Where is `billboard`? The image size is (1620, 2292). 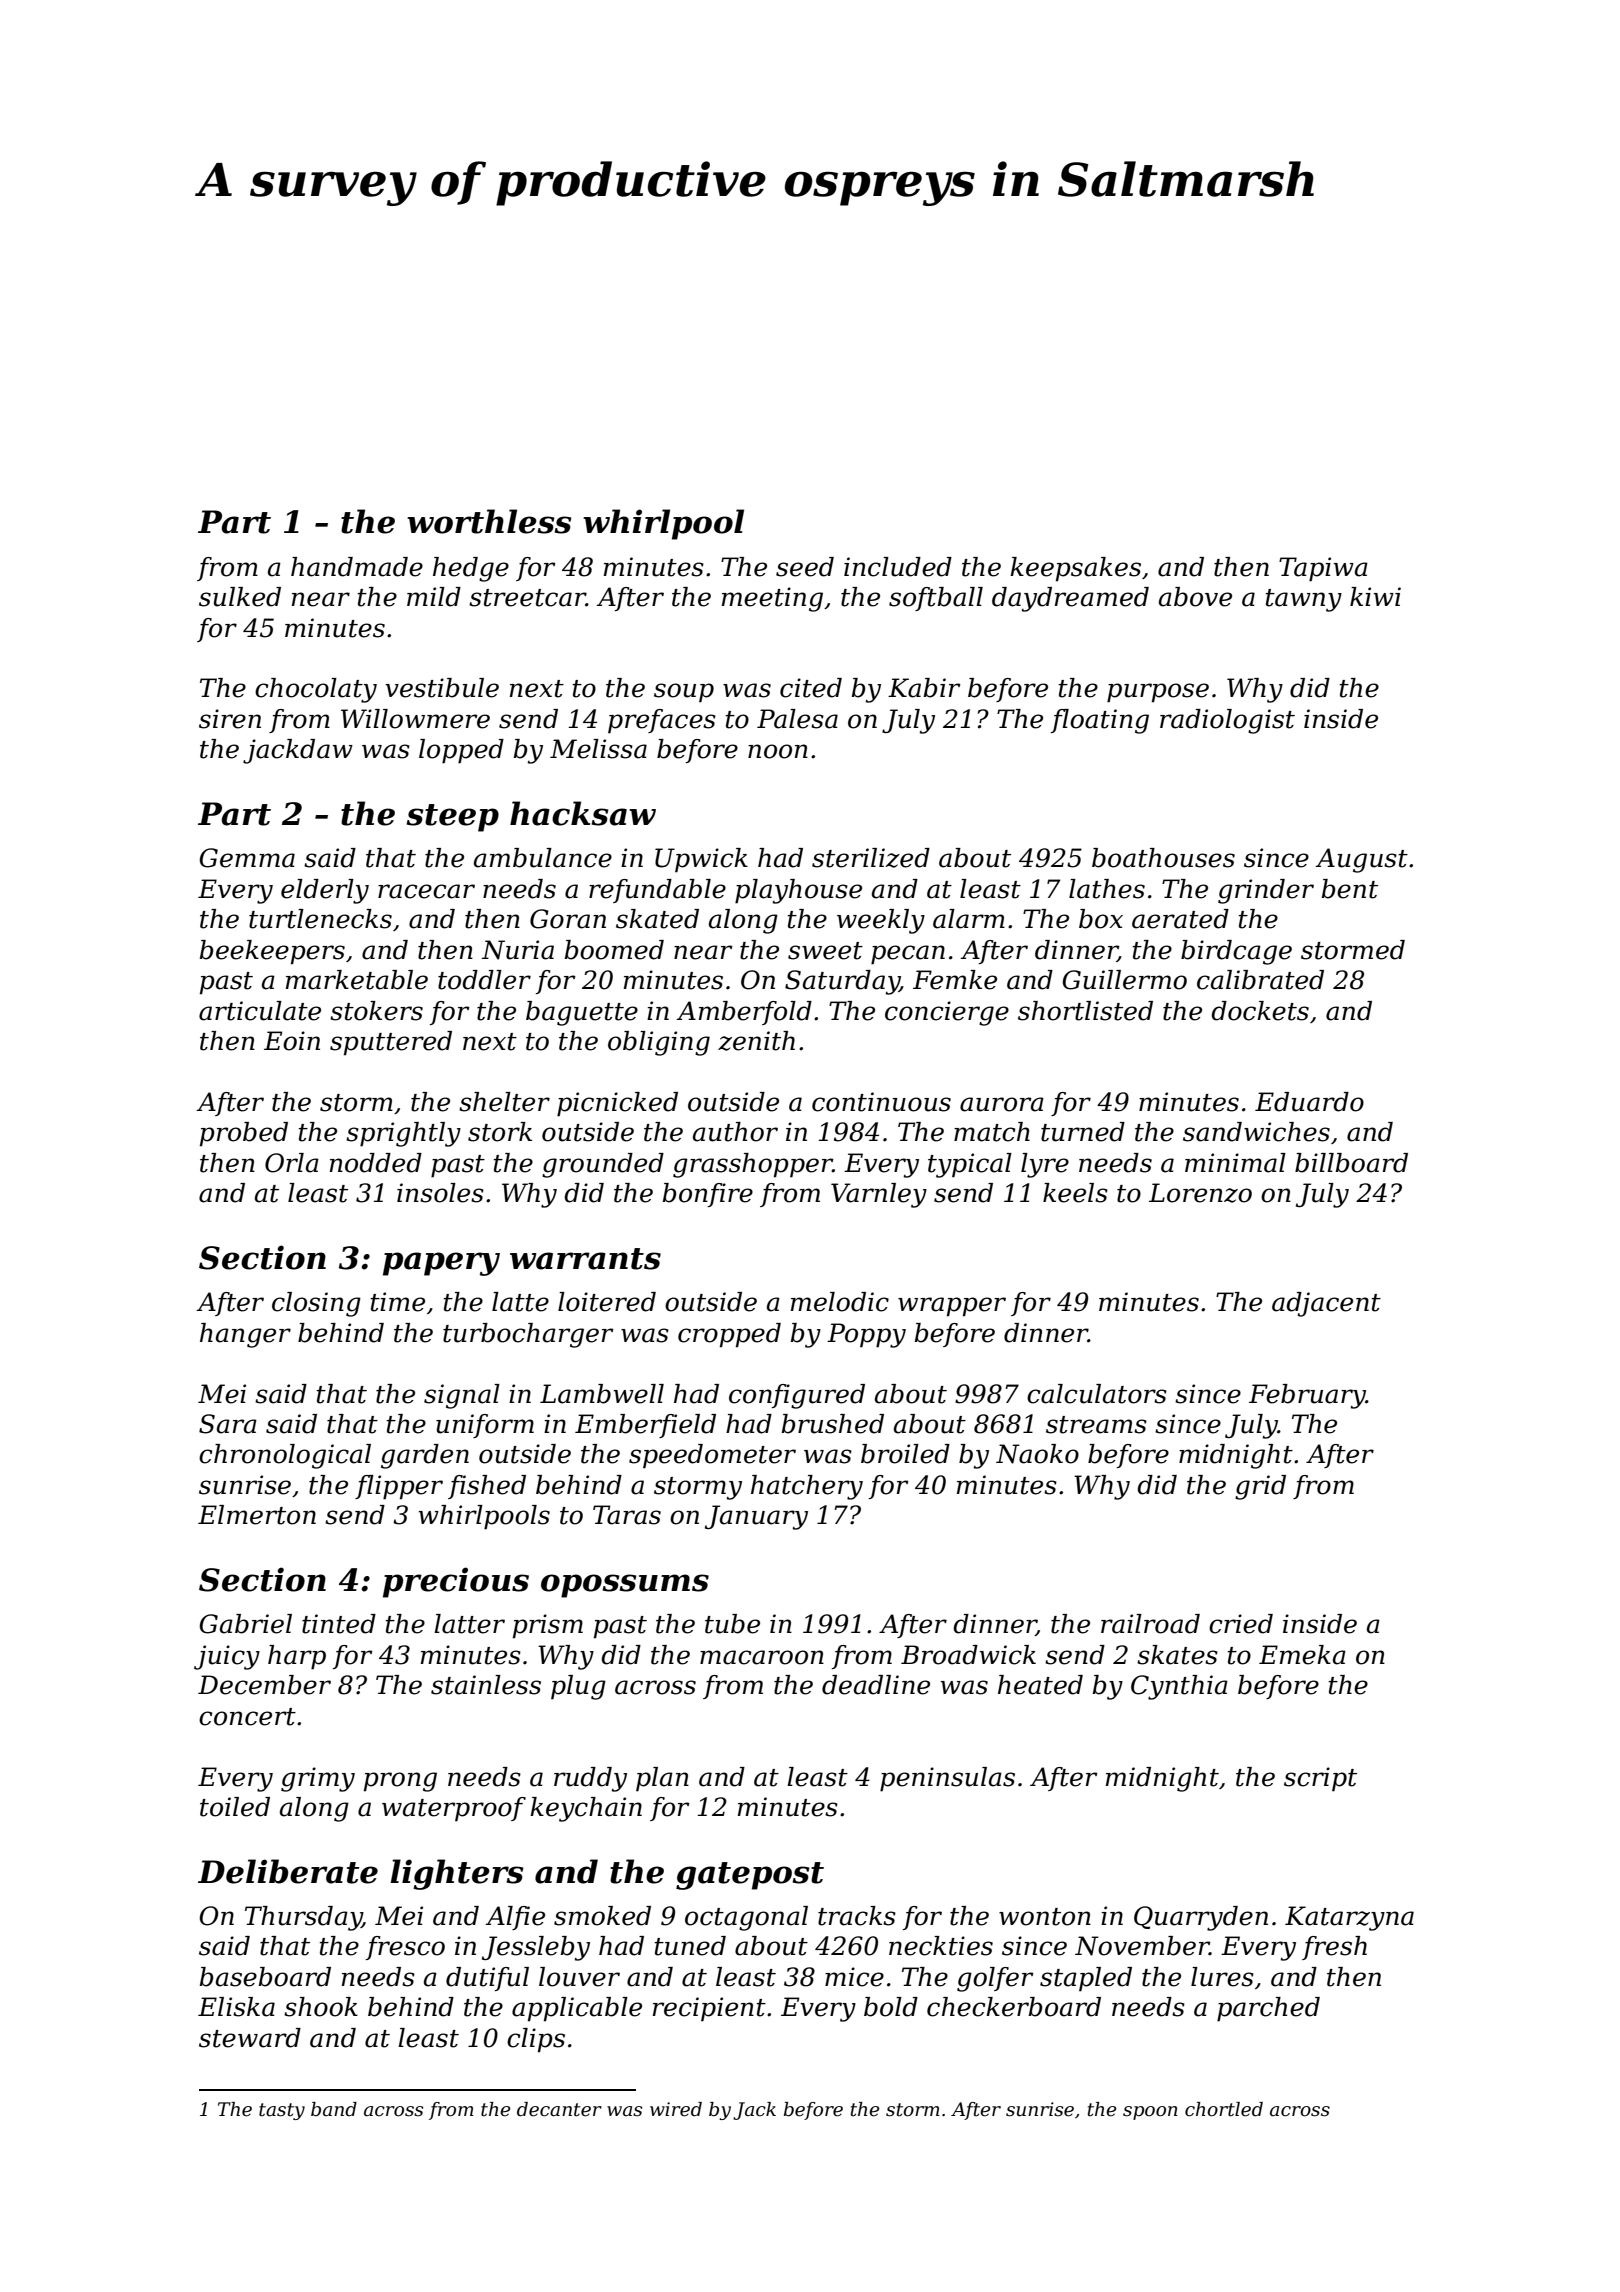 billboard is located at coordinates (1351, 1163).
